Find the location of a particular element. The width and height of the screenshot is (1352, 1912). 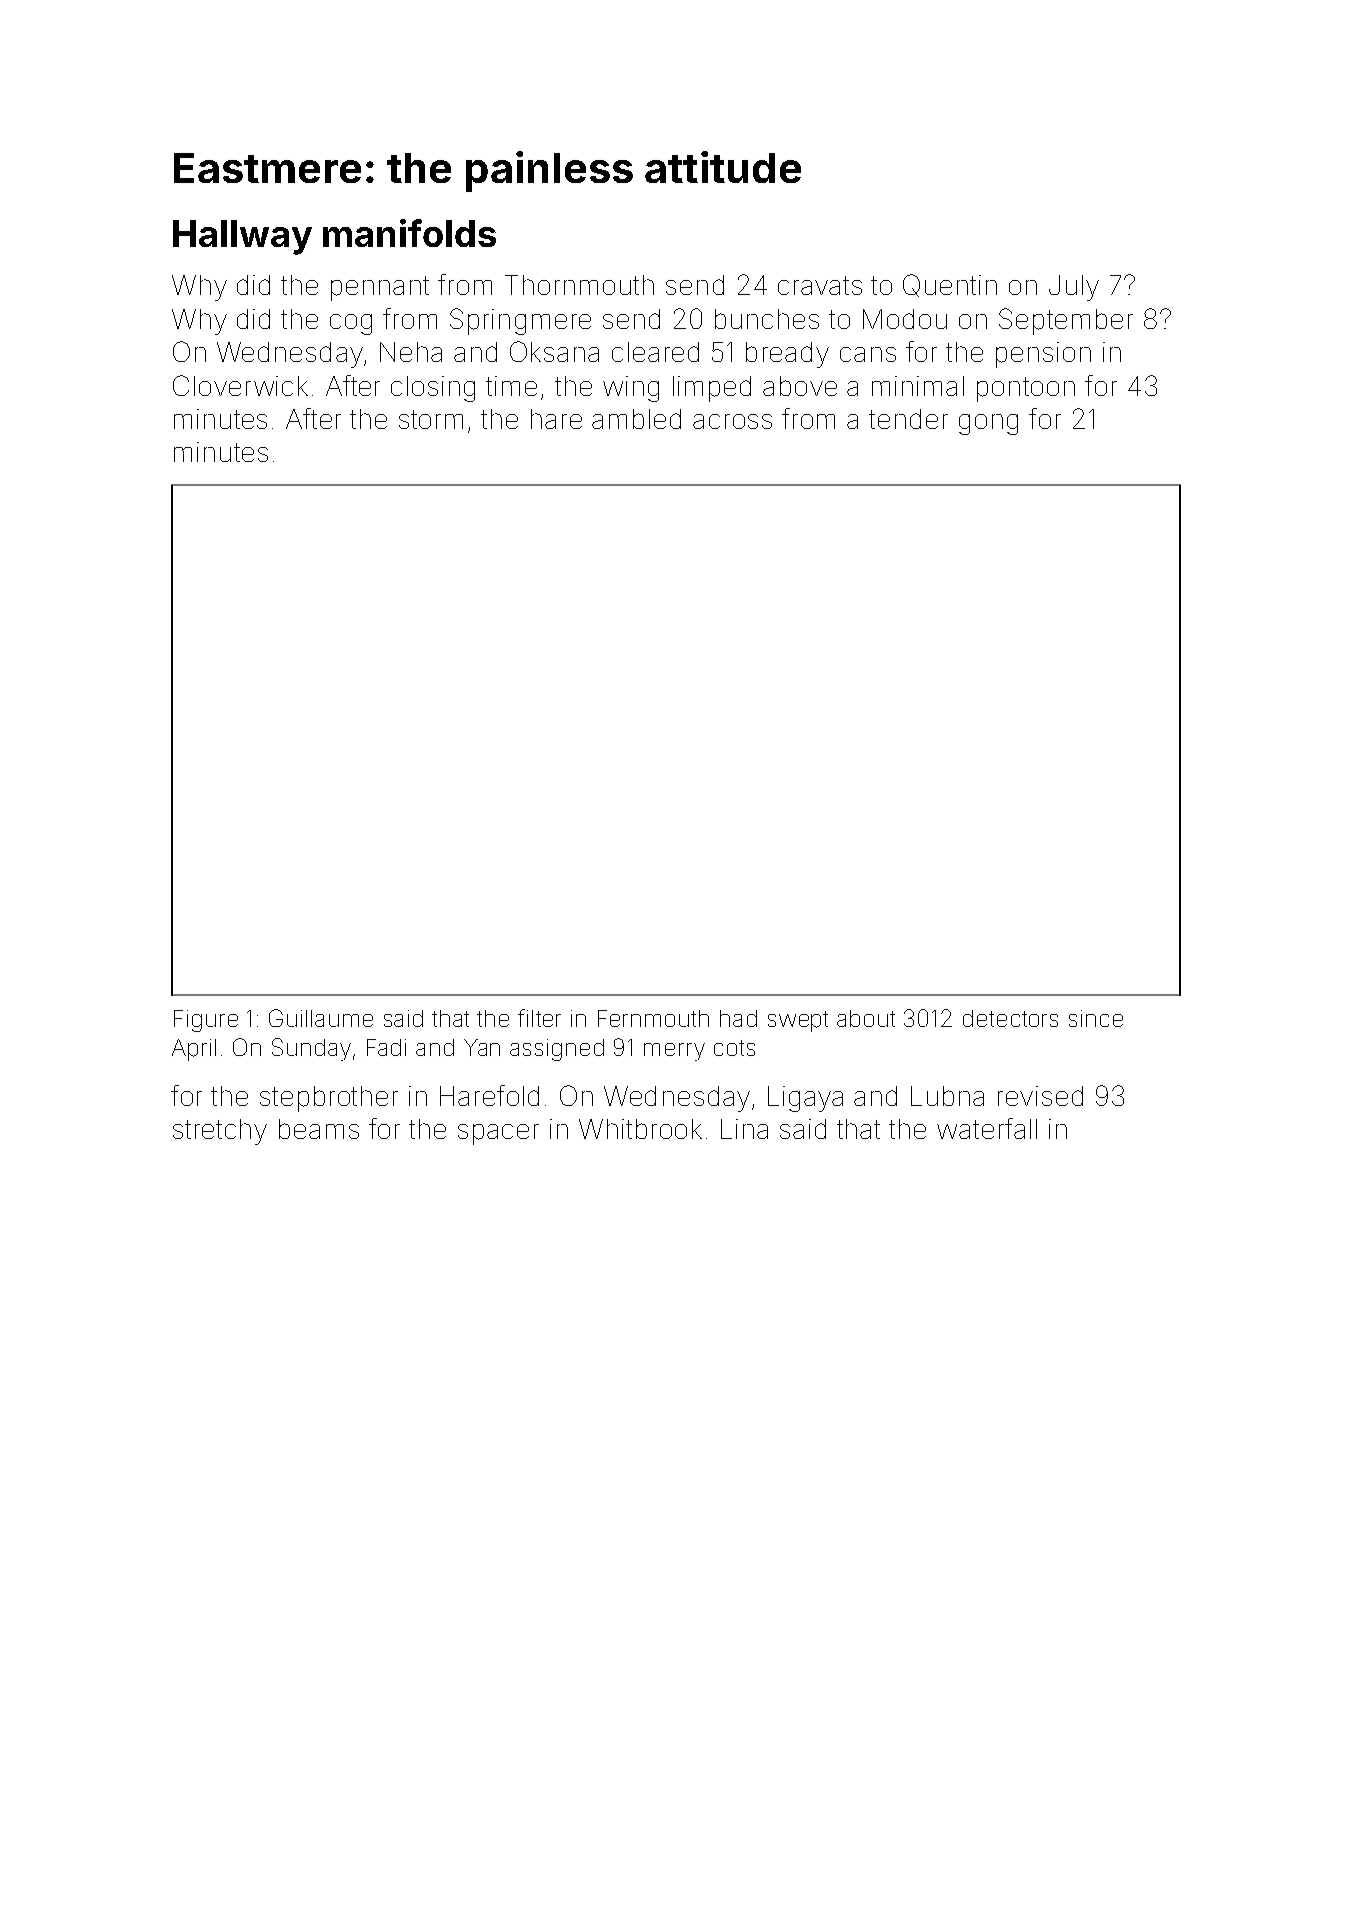

storm is located at coordinates (431, 419).
